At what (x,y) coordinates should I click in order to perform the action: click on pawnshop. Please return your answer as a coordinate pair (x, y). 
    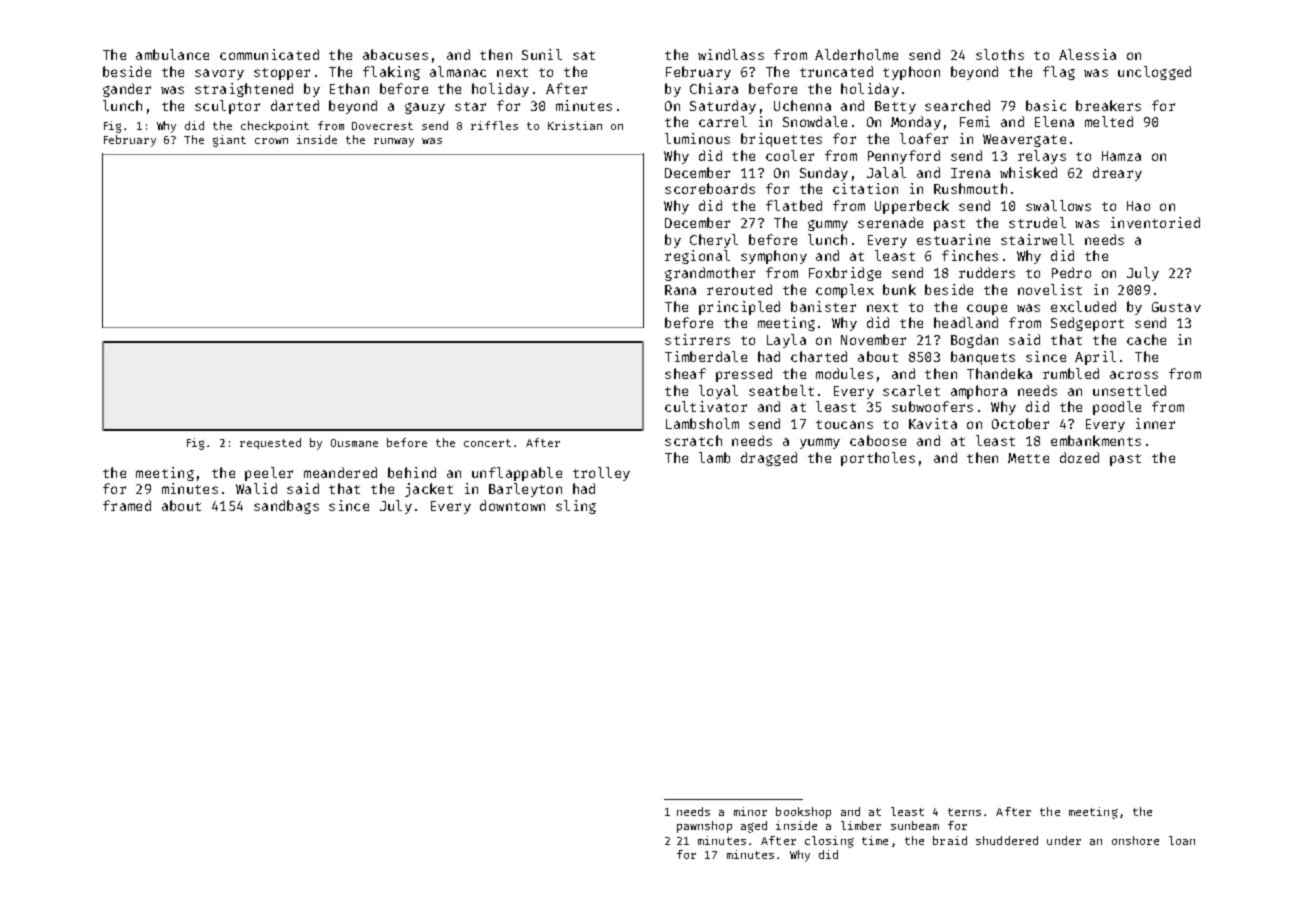
    Looking at the image, I should click on (704, 827).
